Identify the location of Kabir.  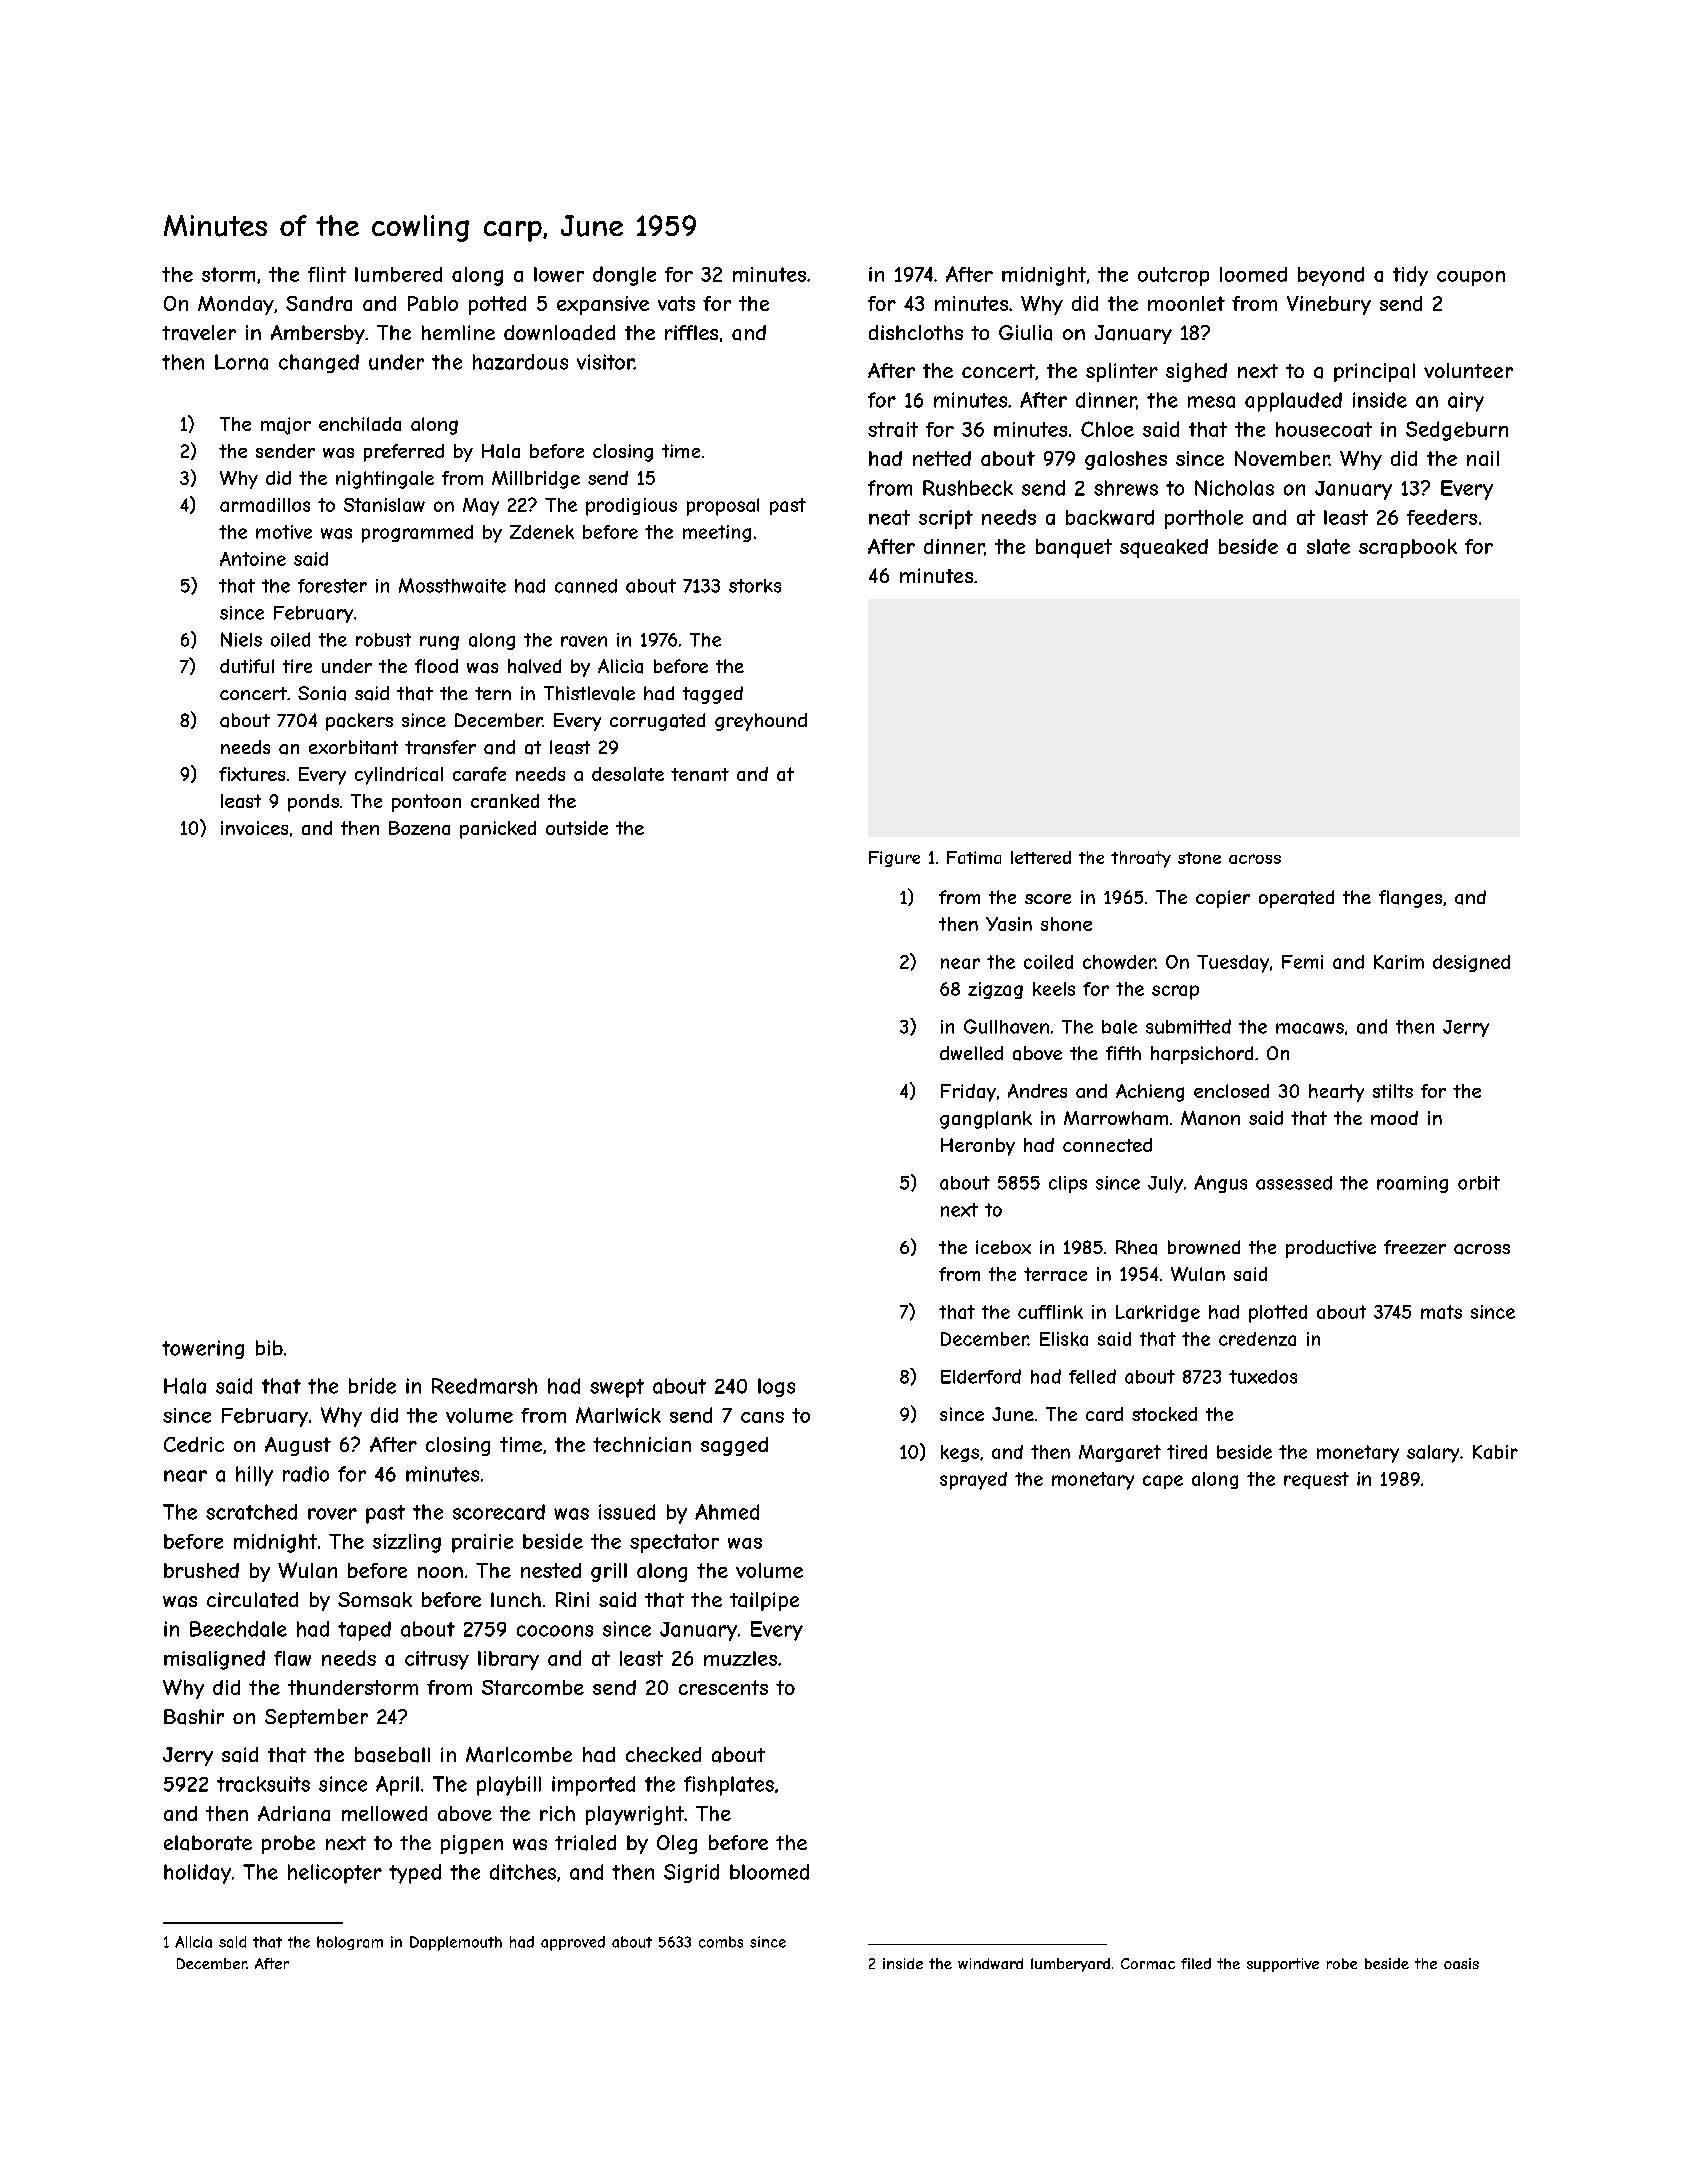
(1495, 1452).
